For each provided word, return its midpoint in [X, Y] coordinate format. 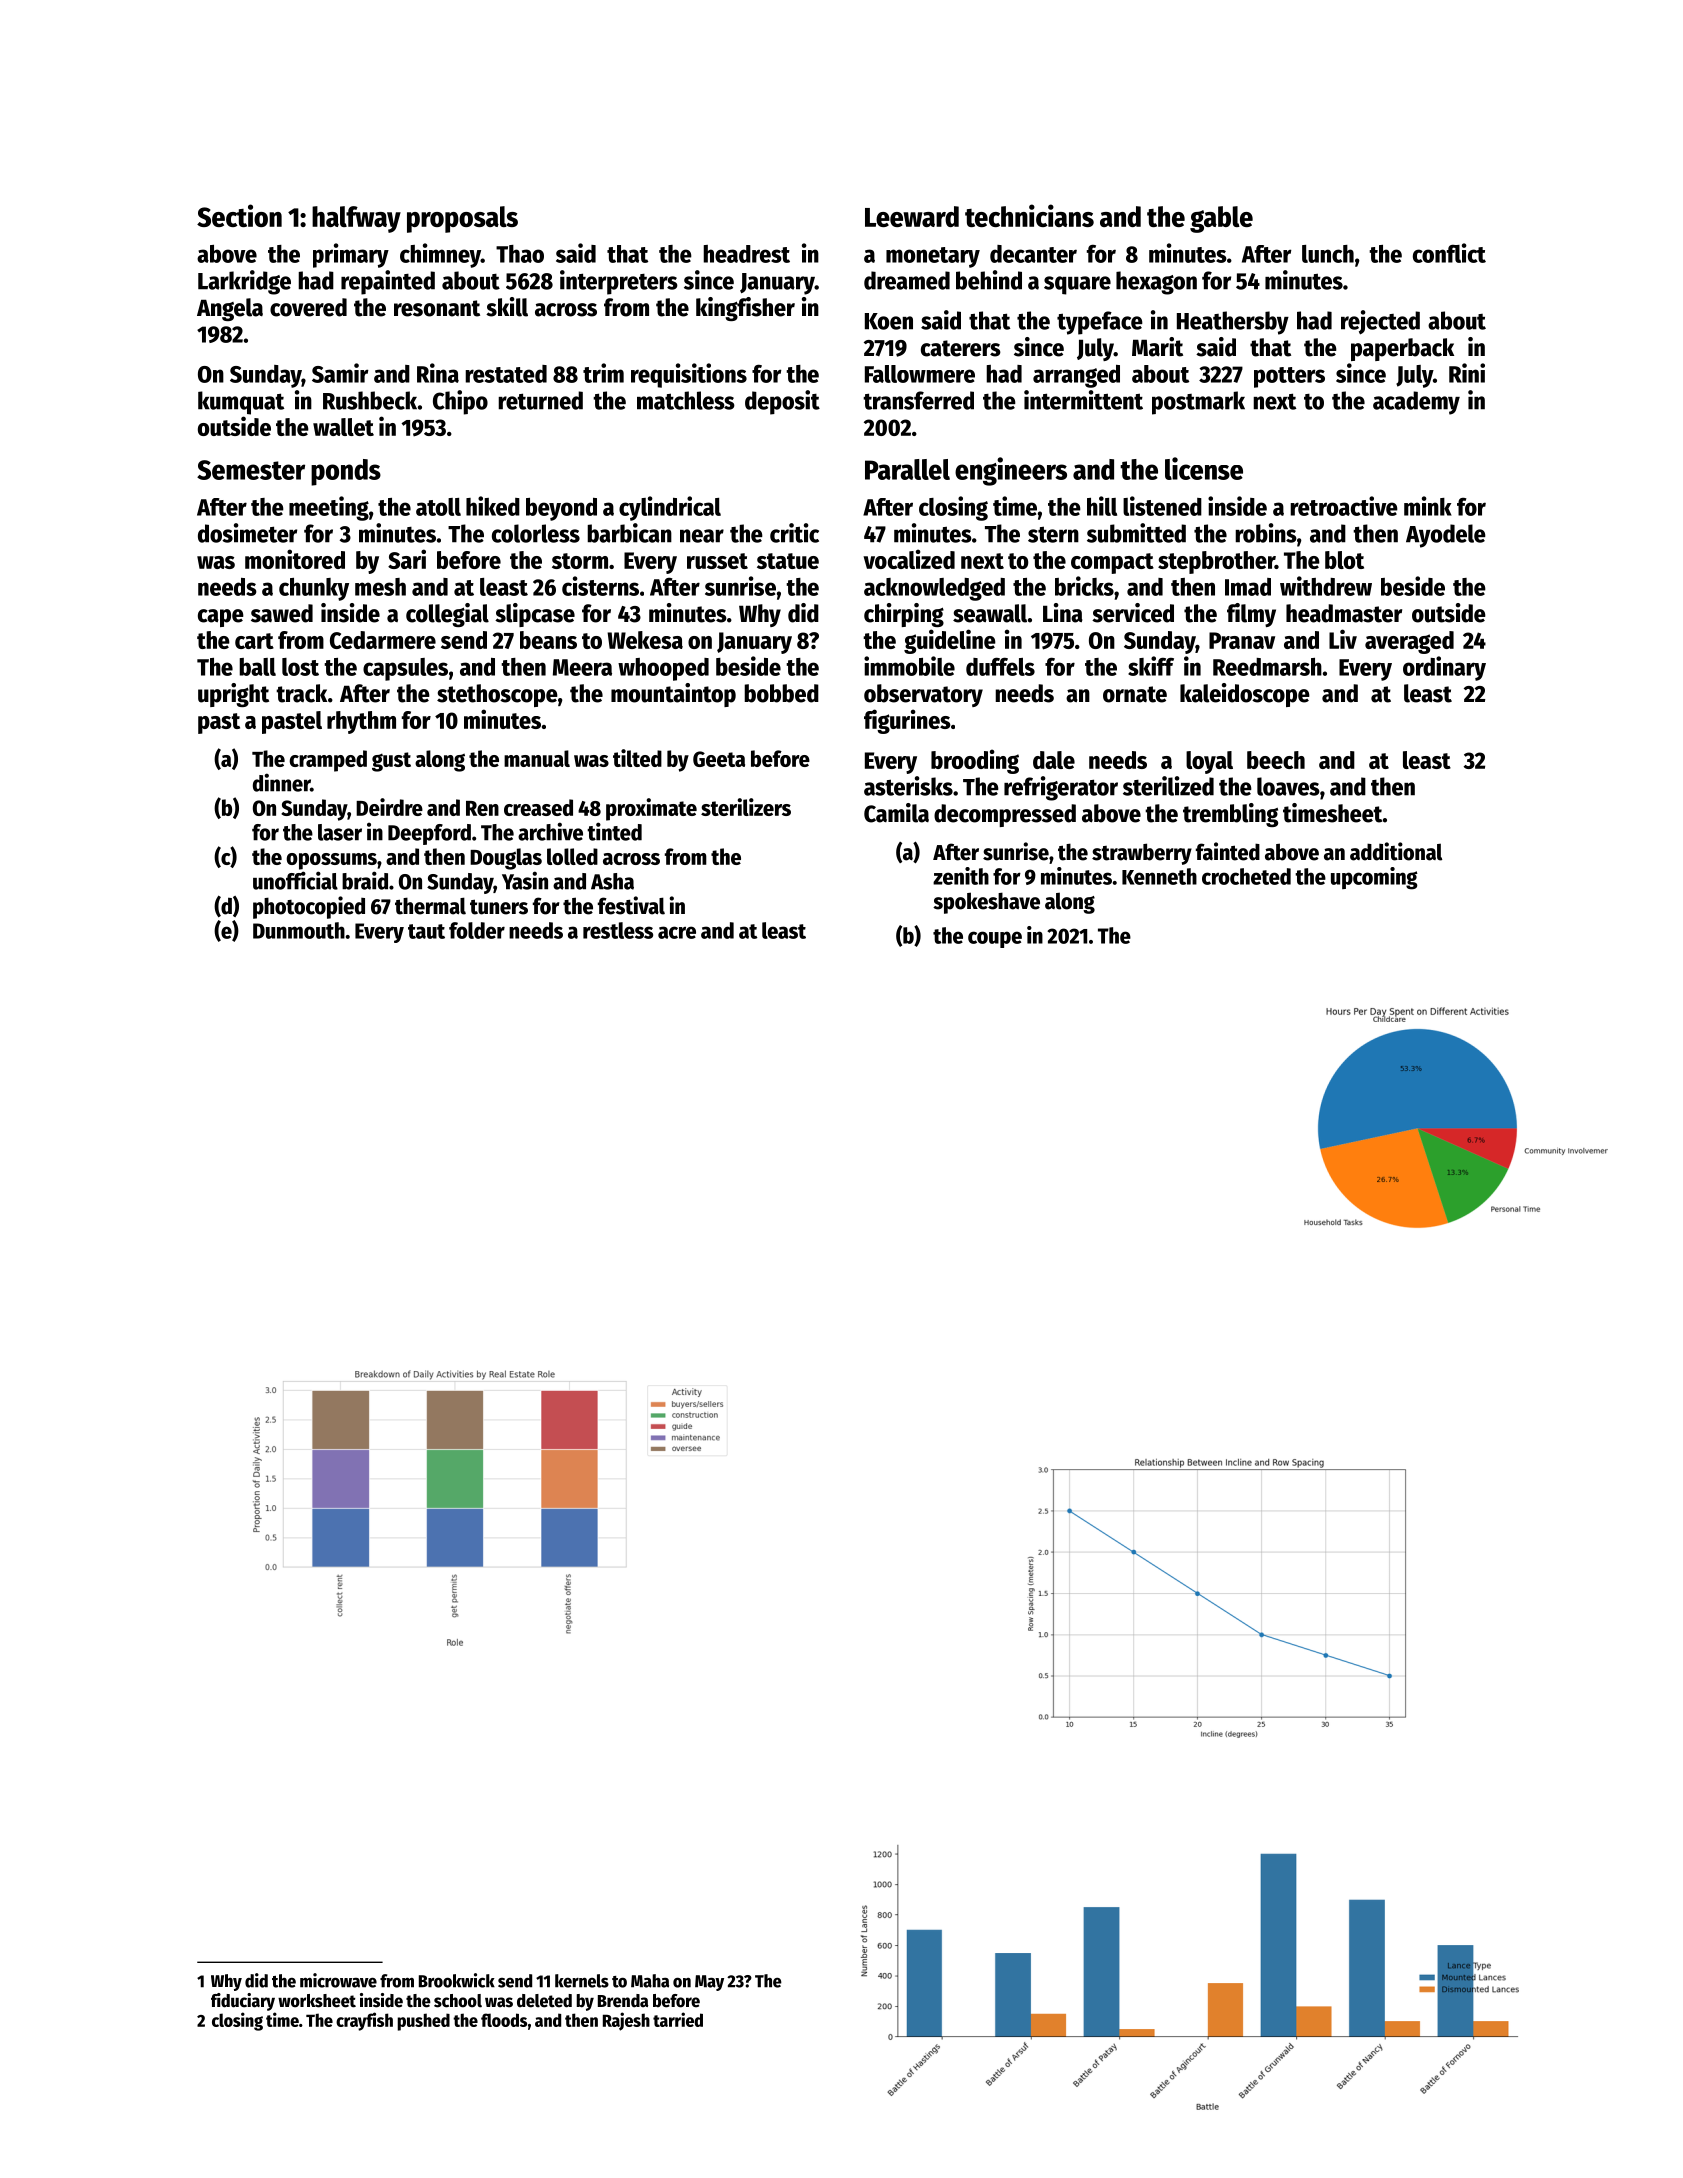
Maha [650, 1981]
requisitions [689, 375]
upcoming [1374, 878]
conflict [1449, 253]
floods [504, 2020]
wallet [343, 427]
